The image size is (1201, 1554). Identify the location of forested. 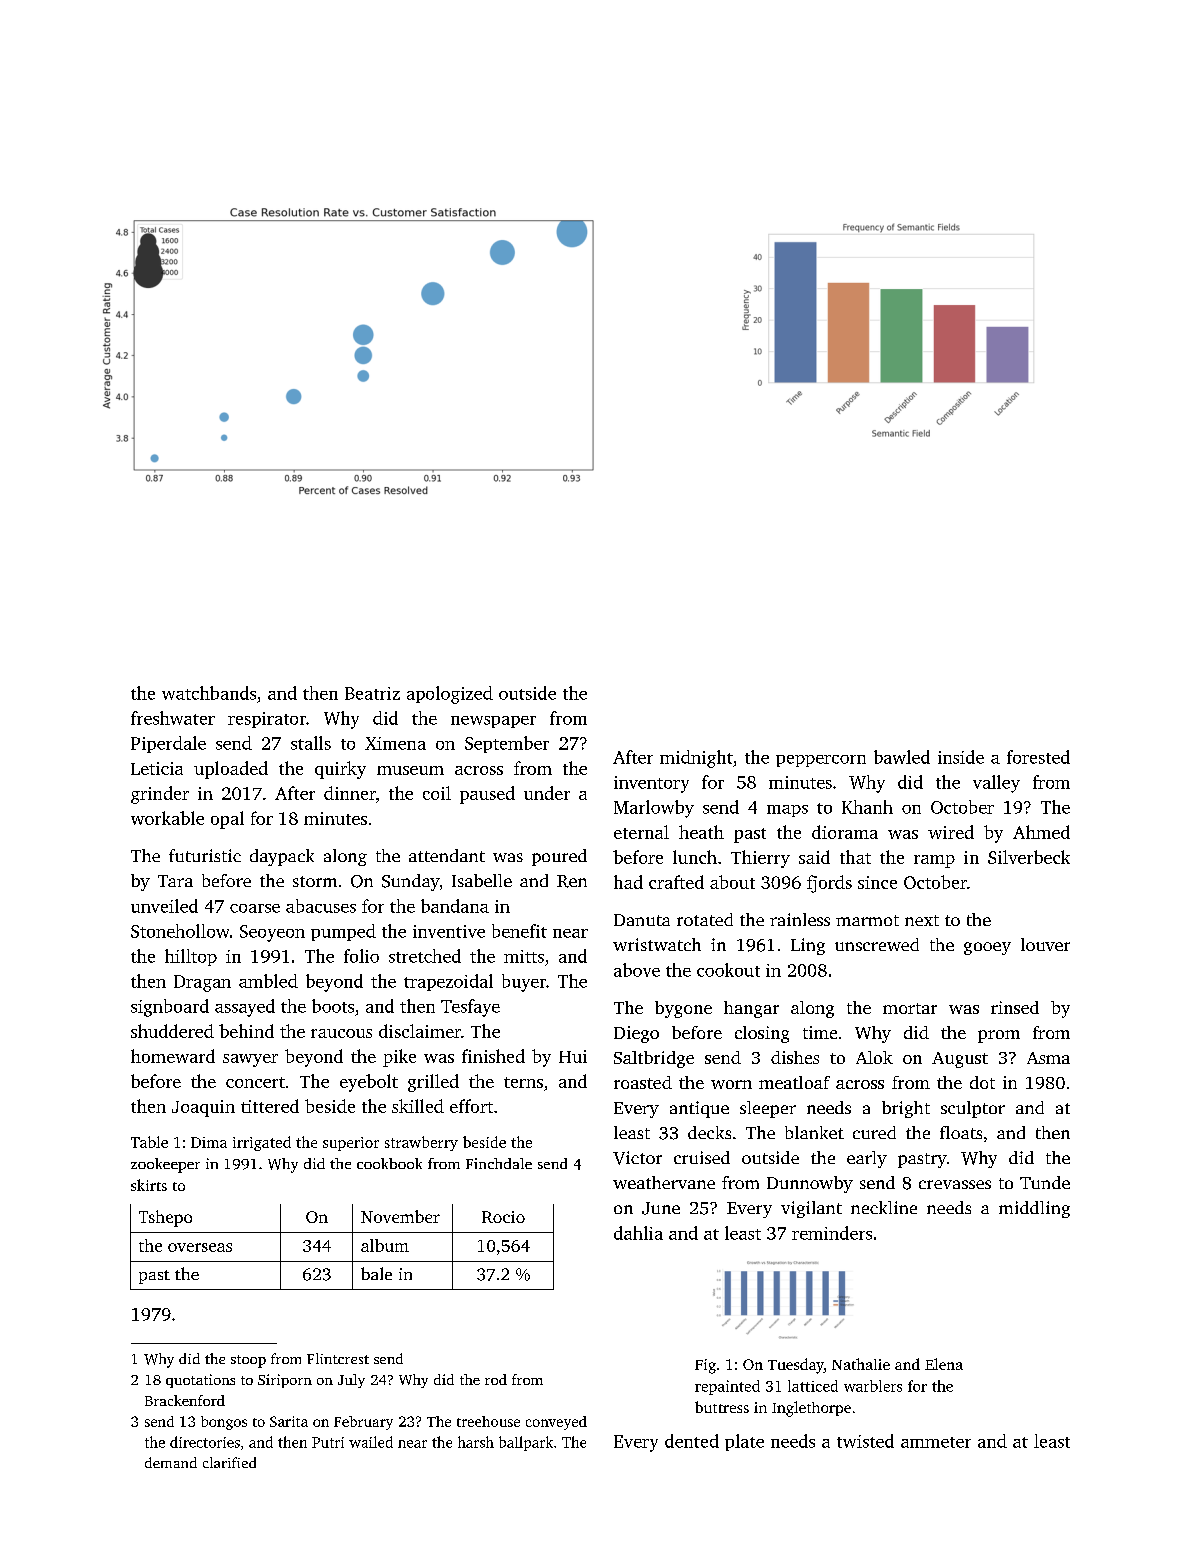
(1038, 757).
